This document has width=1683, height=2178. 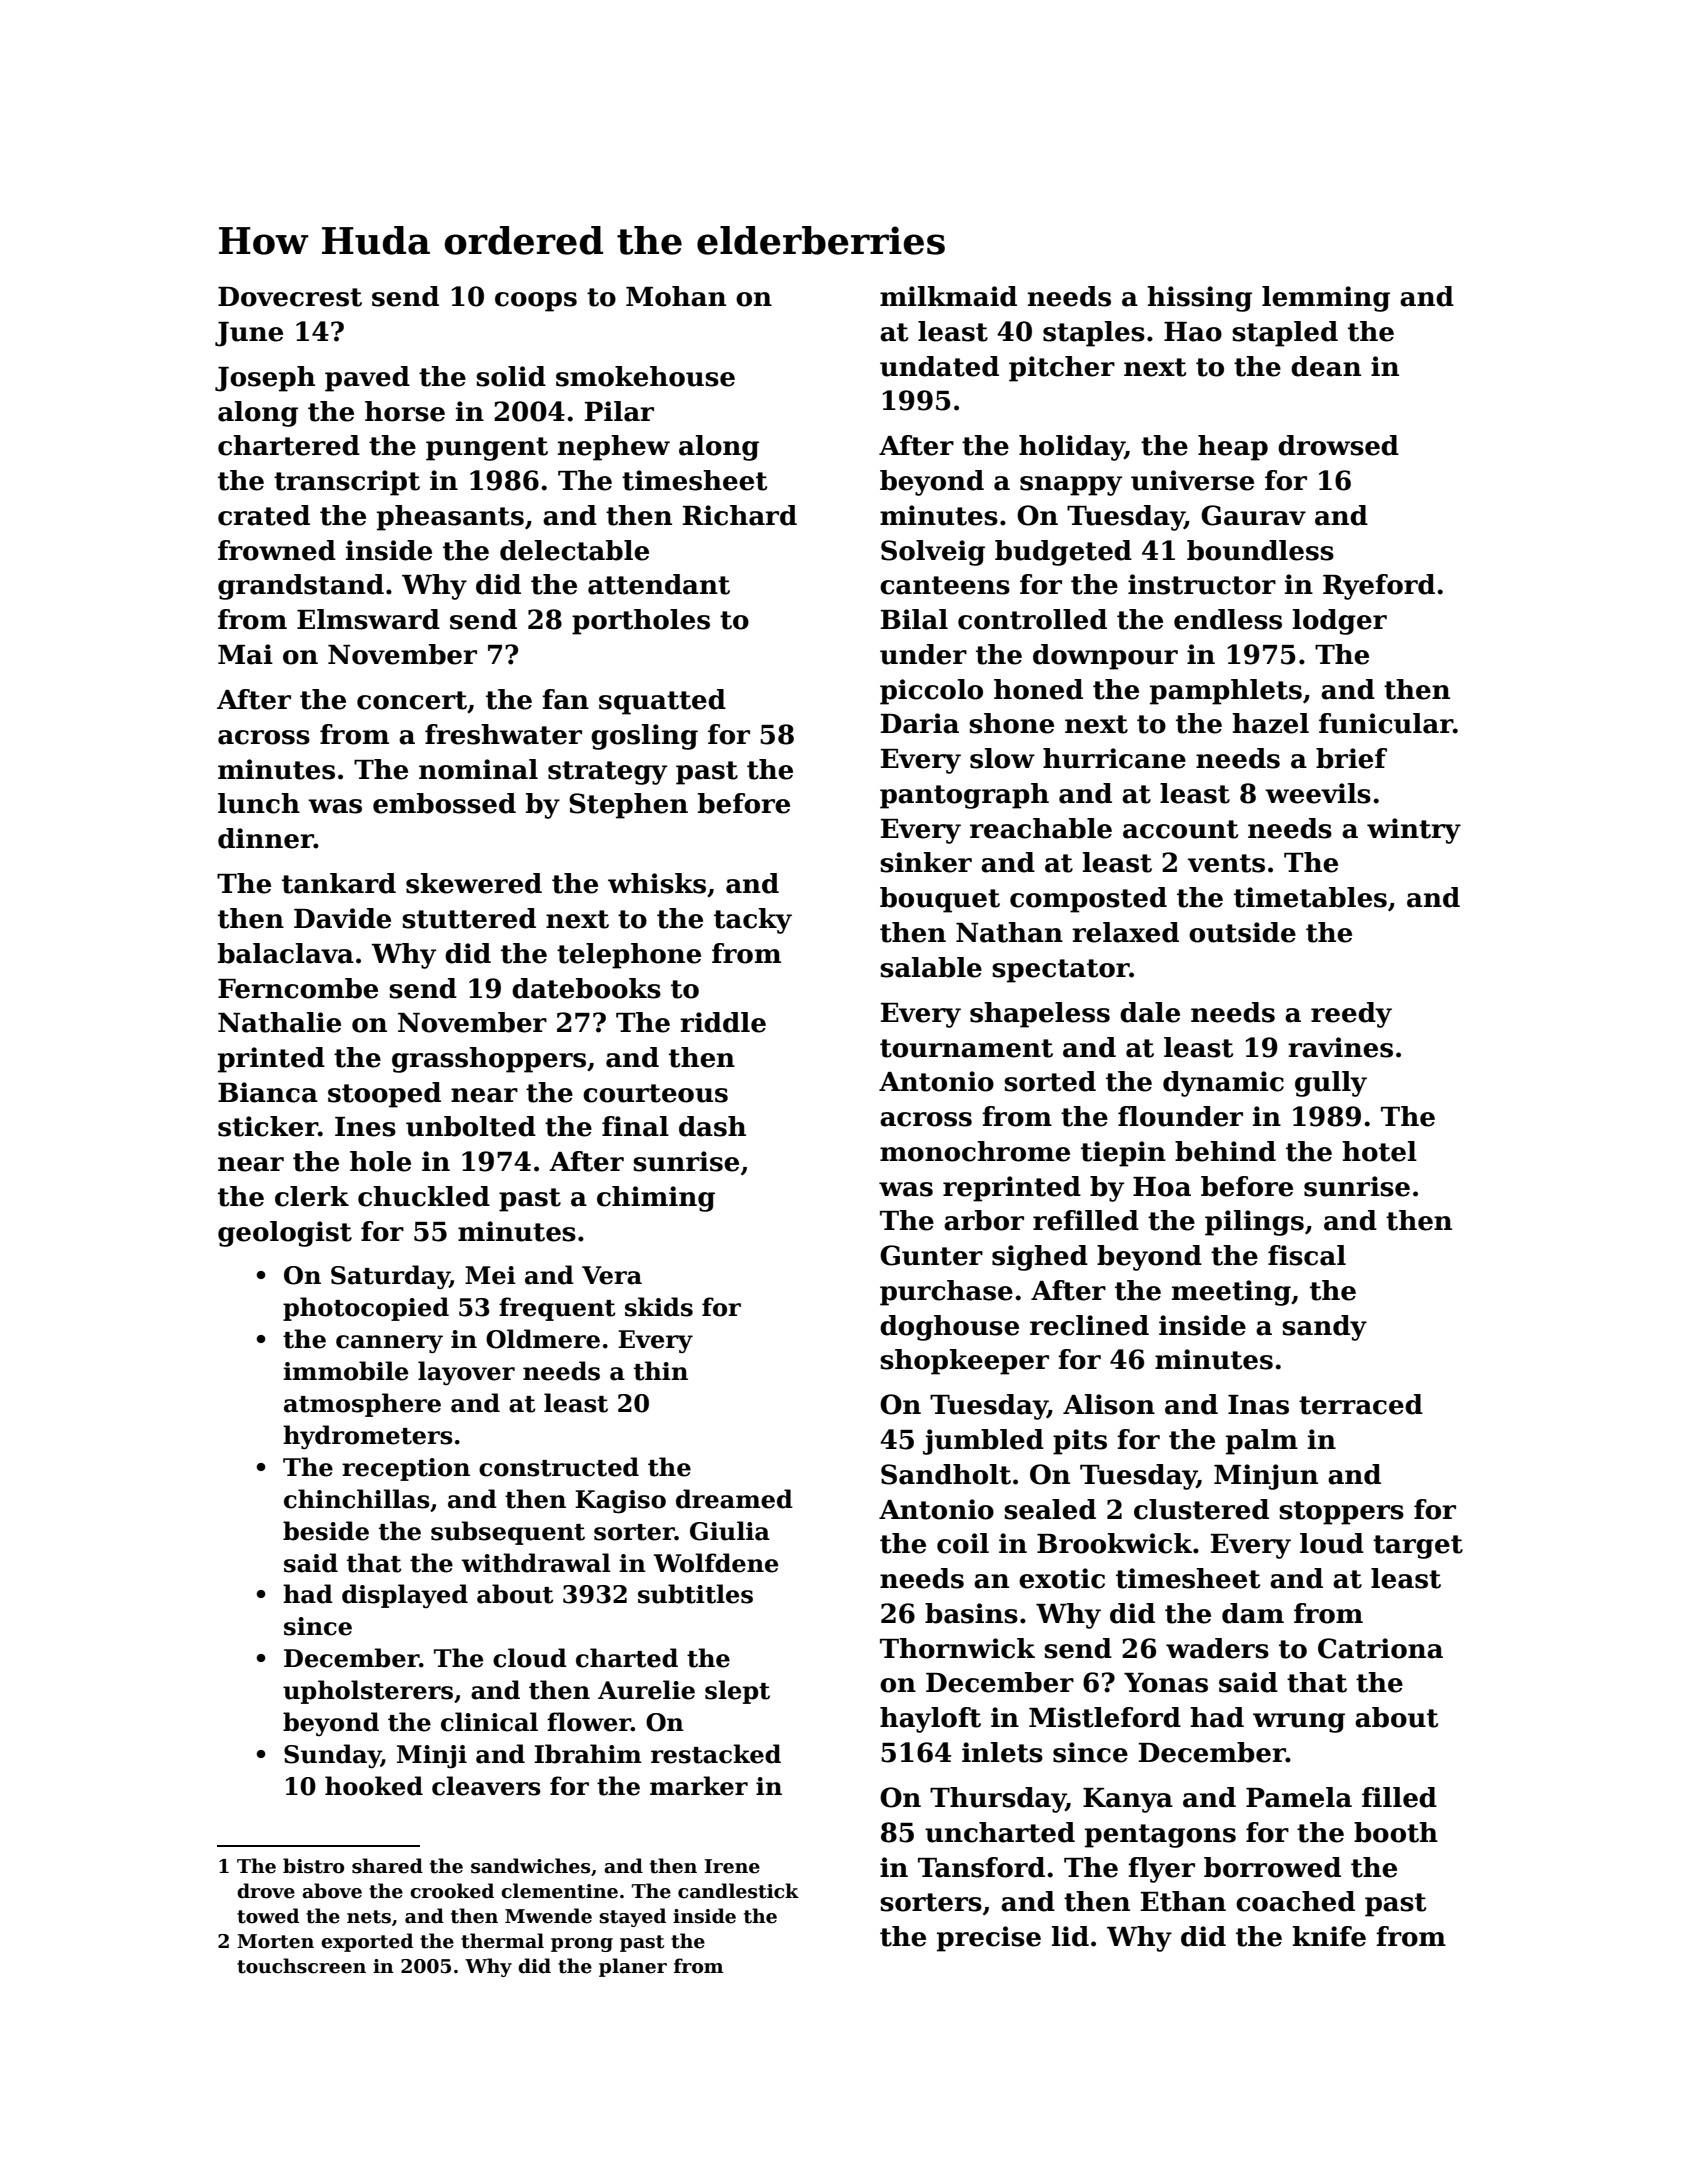 What do you see at coordinates (1324, 1328) in the document?
I see `sandy` at bounding box center [1324, 1328].
